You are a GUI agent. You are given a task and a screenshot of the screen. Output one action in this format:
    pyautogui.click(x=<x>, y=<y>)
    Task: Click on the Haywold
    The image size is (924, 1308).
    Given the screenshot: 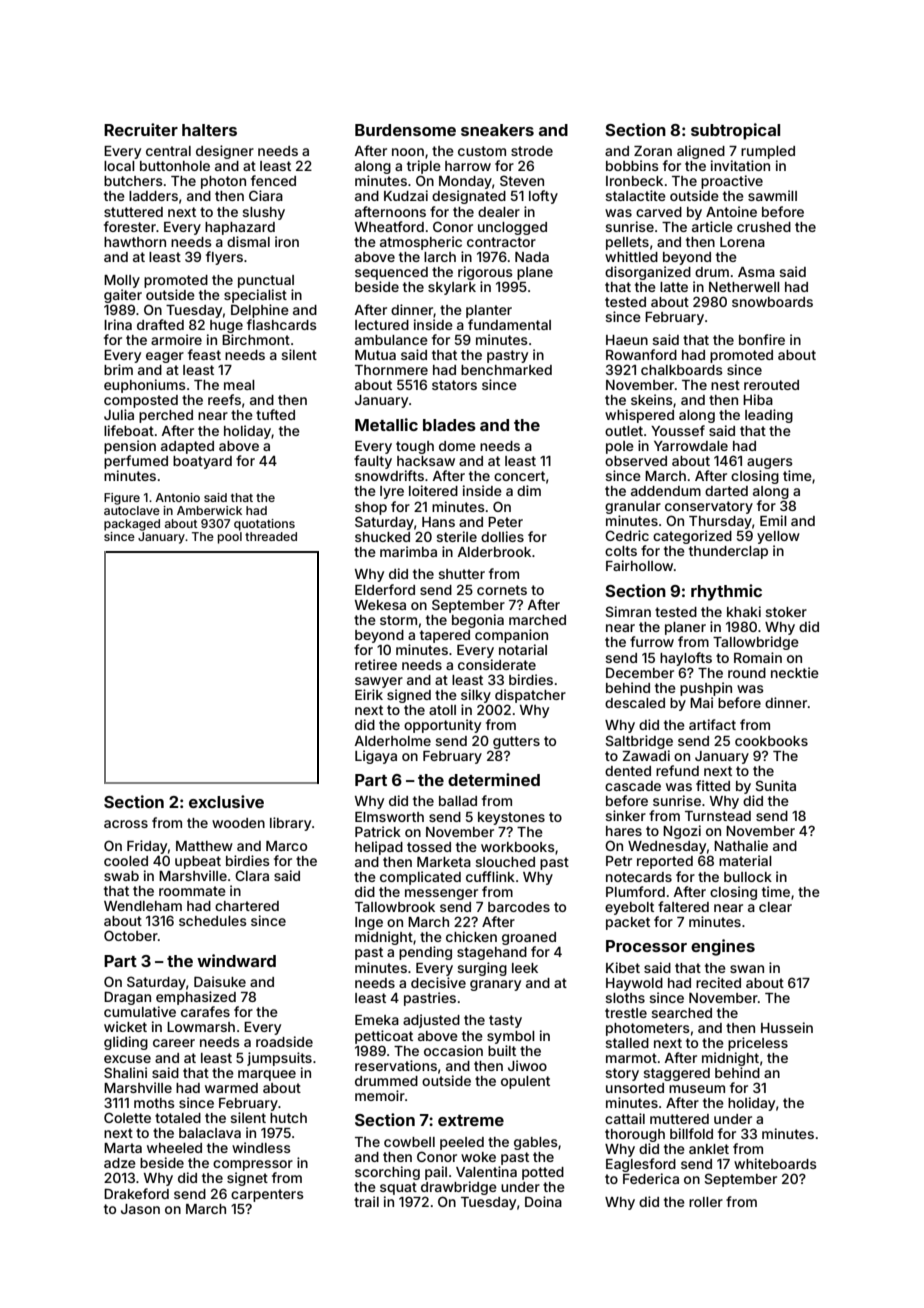 What is the action you would take?
    pyautogui.click(x=634, y=984)
